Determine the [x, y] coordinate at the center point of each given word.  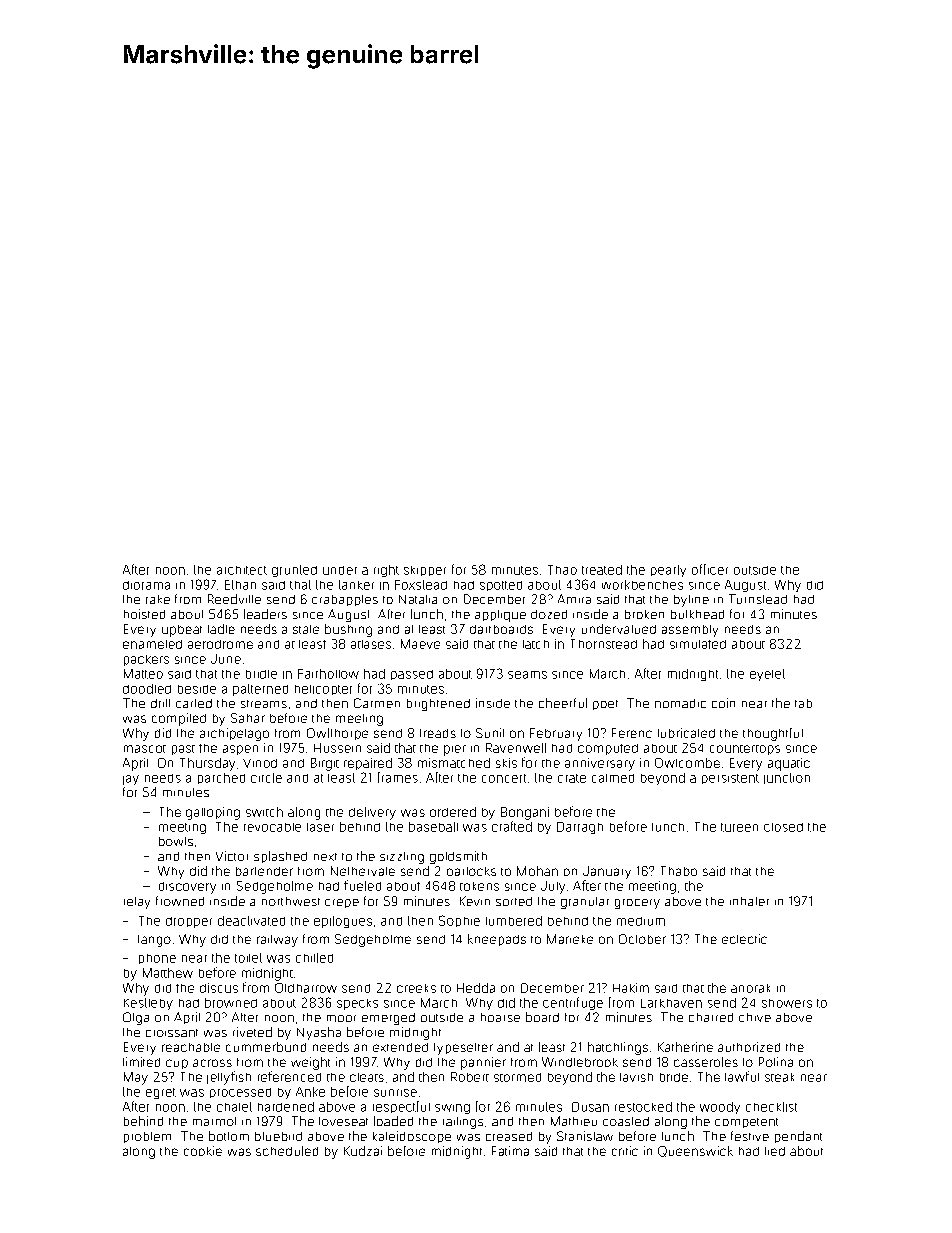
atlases [371, 644]
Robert [470, 1077]
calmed [613, 778]
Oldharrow [306, 988]
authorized [749, 1047]
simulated [698, 644]
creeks [416, 988]
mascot [145, 749]
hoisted [144, 614]
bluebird [278, 1136]
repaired [368, 764]
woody [720, 1108]
